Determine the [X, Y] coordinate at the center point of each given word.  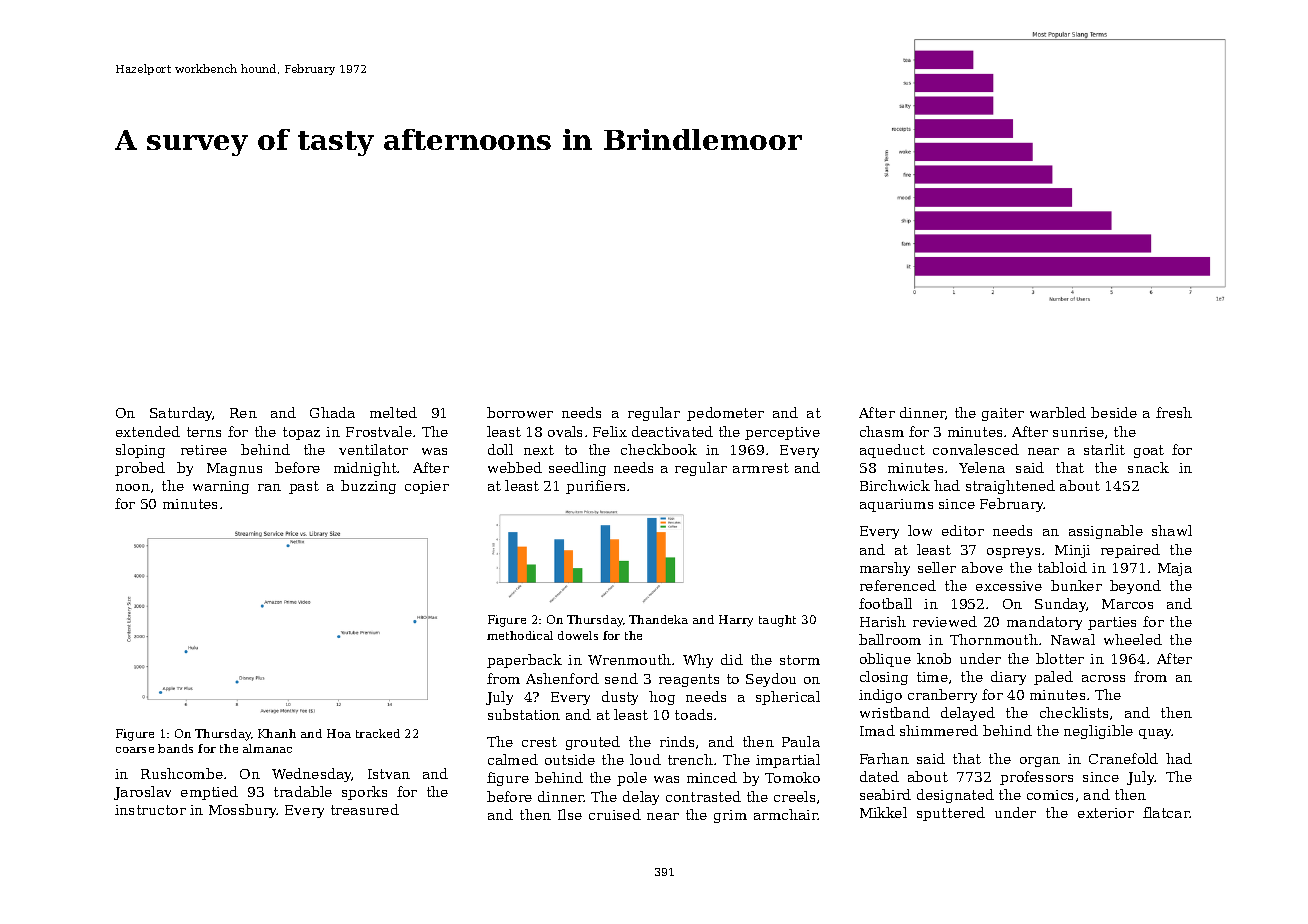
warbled [1058, 412]
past [304, 487]
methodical [520, 635]
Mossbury [243, 811]
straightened [1010, 487]
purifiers [595, 487]
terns [204, 432]
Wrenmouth [629, 659]
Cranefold [1123, 758]
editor [963, 530]
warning [221, 487]
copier [427, 487]
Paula [801, 741]
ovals [565, 431]
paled [1053, 678]
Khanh [277, 733]
